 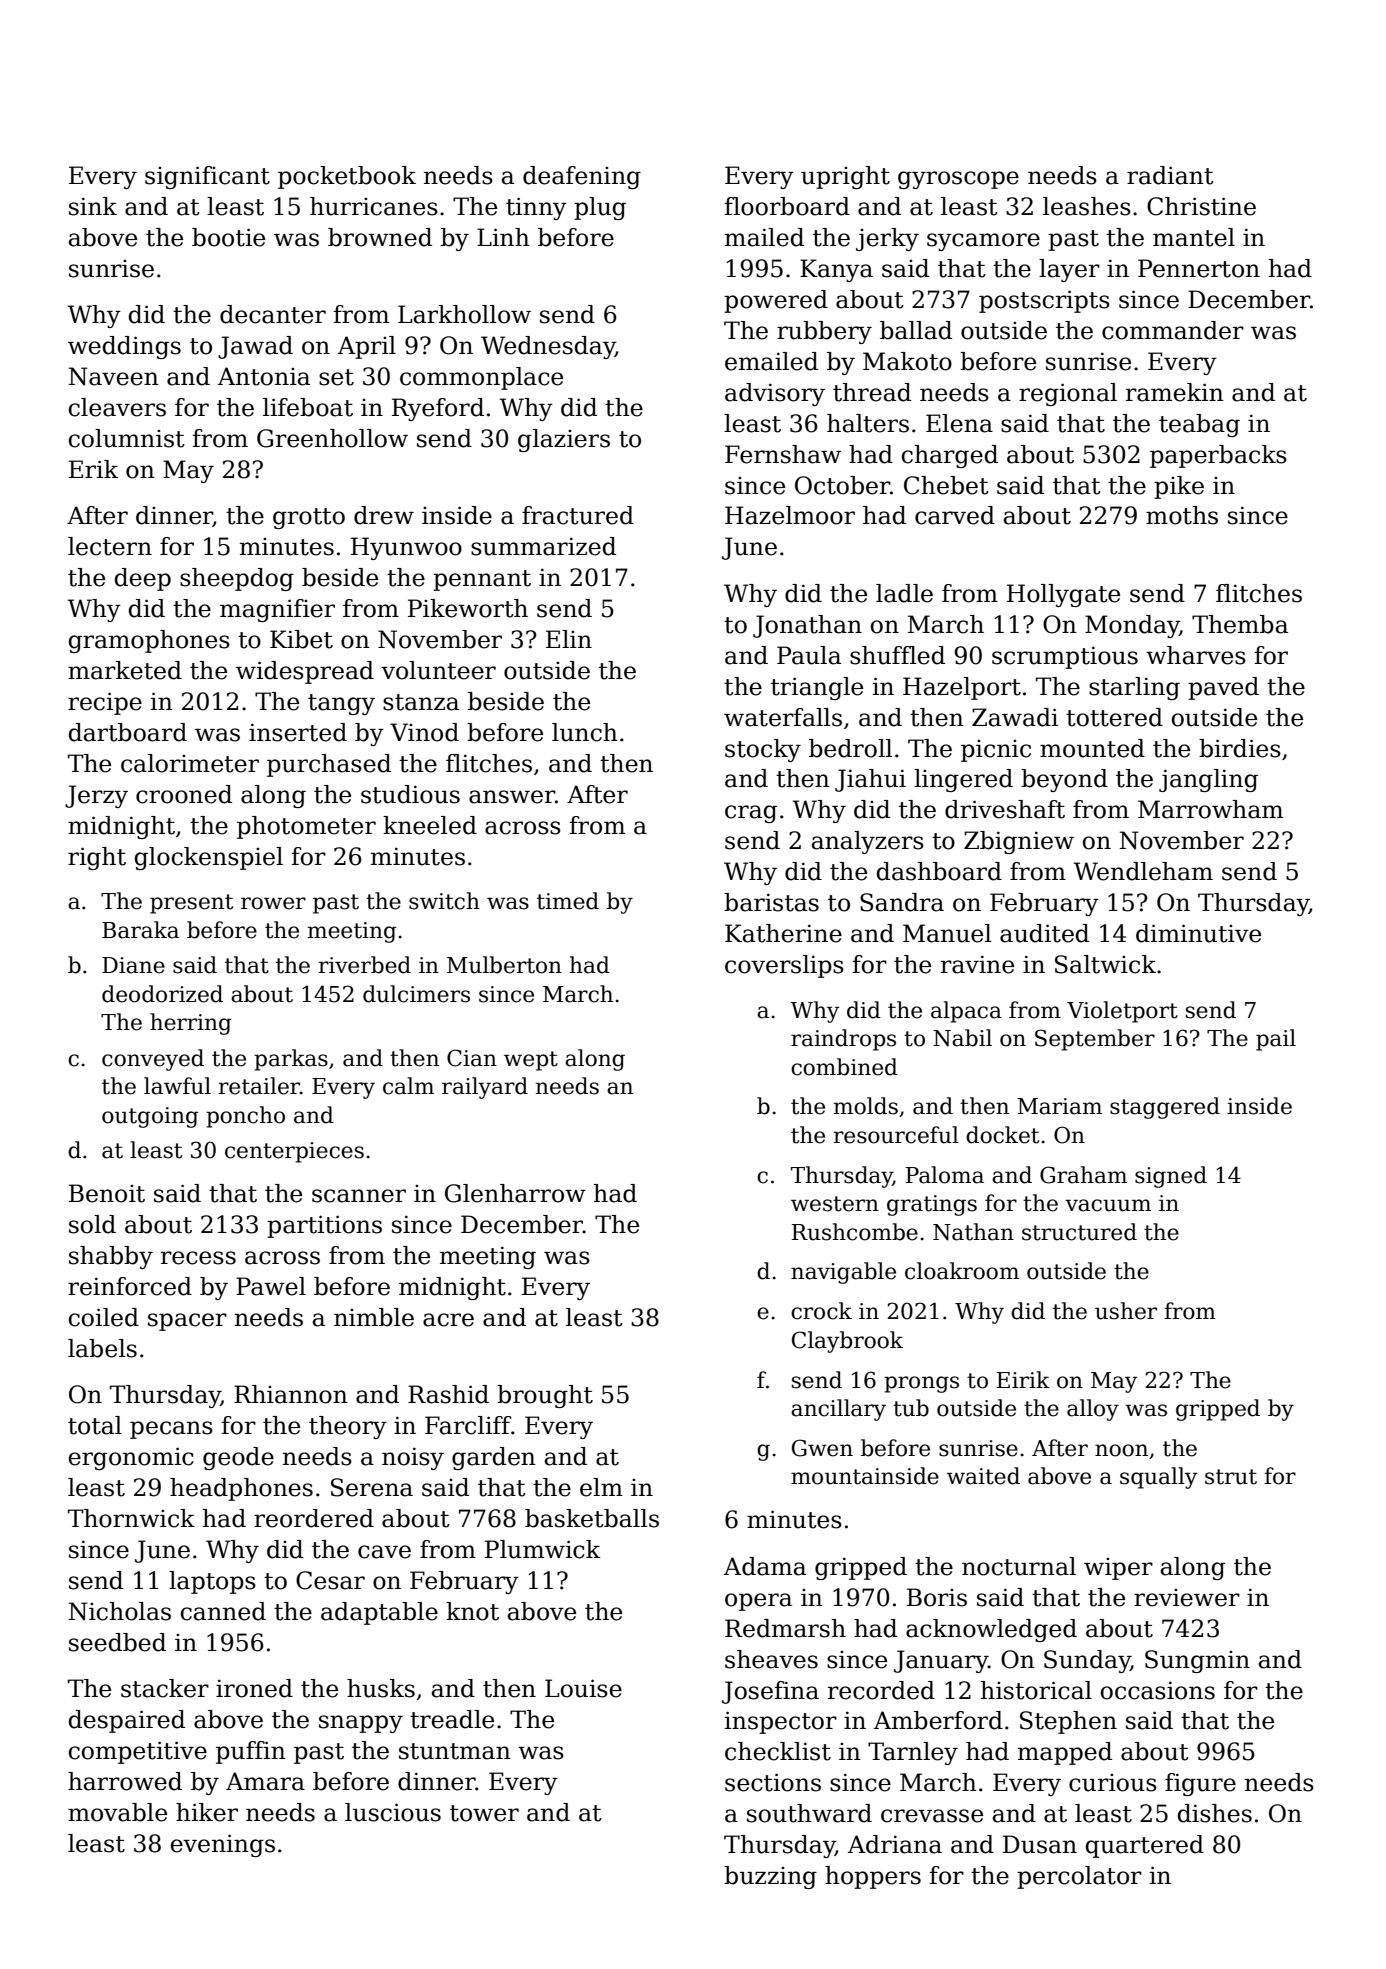 I want to click on railyard, so click(x=485, y=1088).
